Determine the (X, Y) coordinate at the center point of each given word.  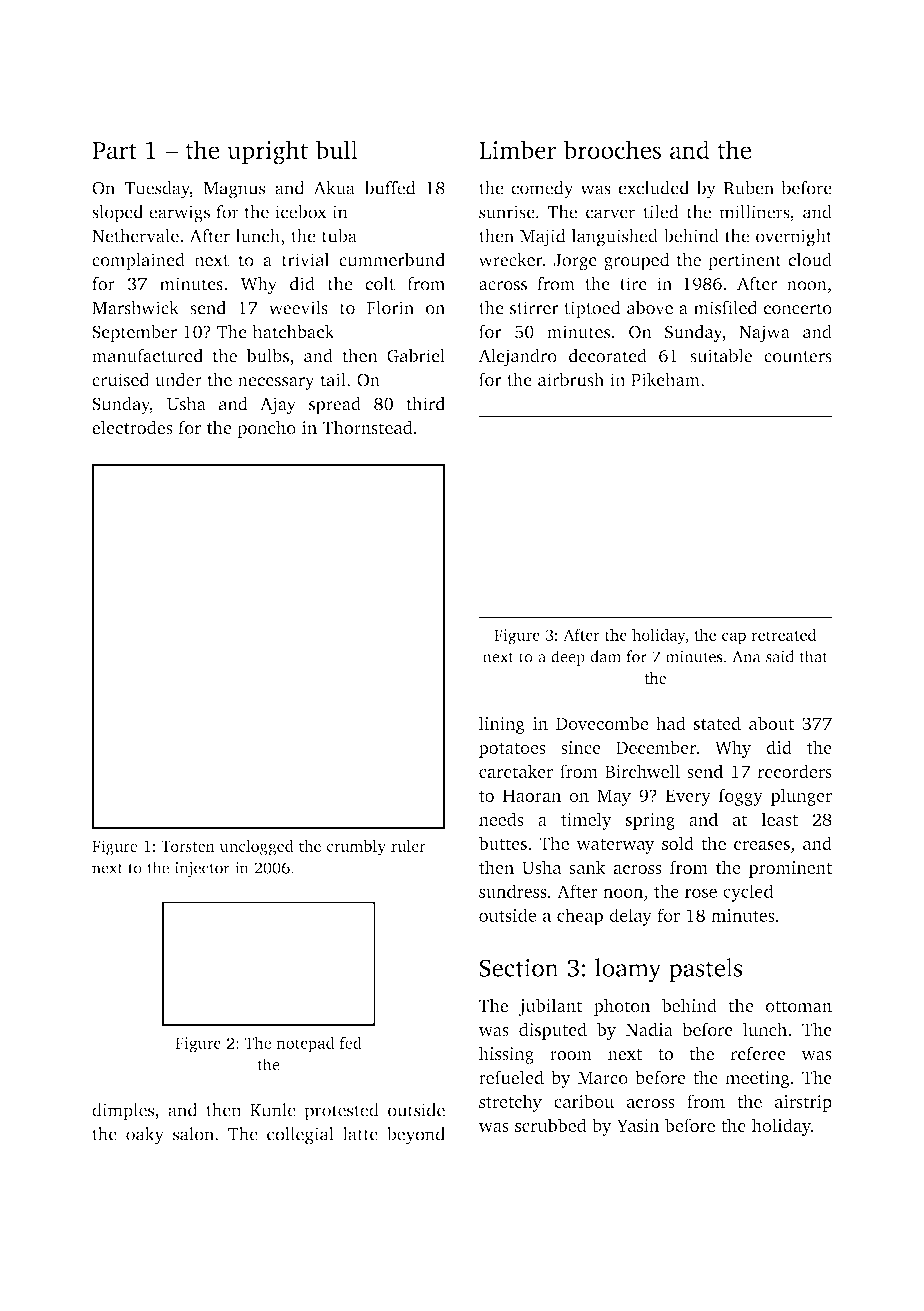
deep (568, 658)
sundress (513, 891)
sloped (117, 213)
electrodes (132, 427)
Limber (517, 149)
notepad (306, 1044)
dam (605, 656)
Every (688, 797)
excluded (653, 188)
